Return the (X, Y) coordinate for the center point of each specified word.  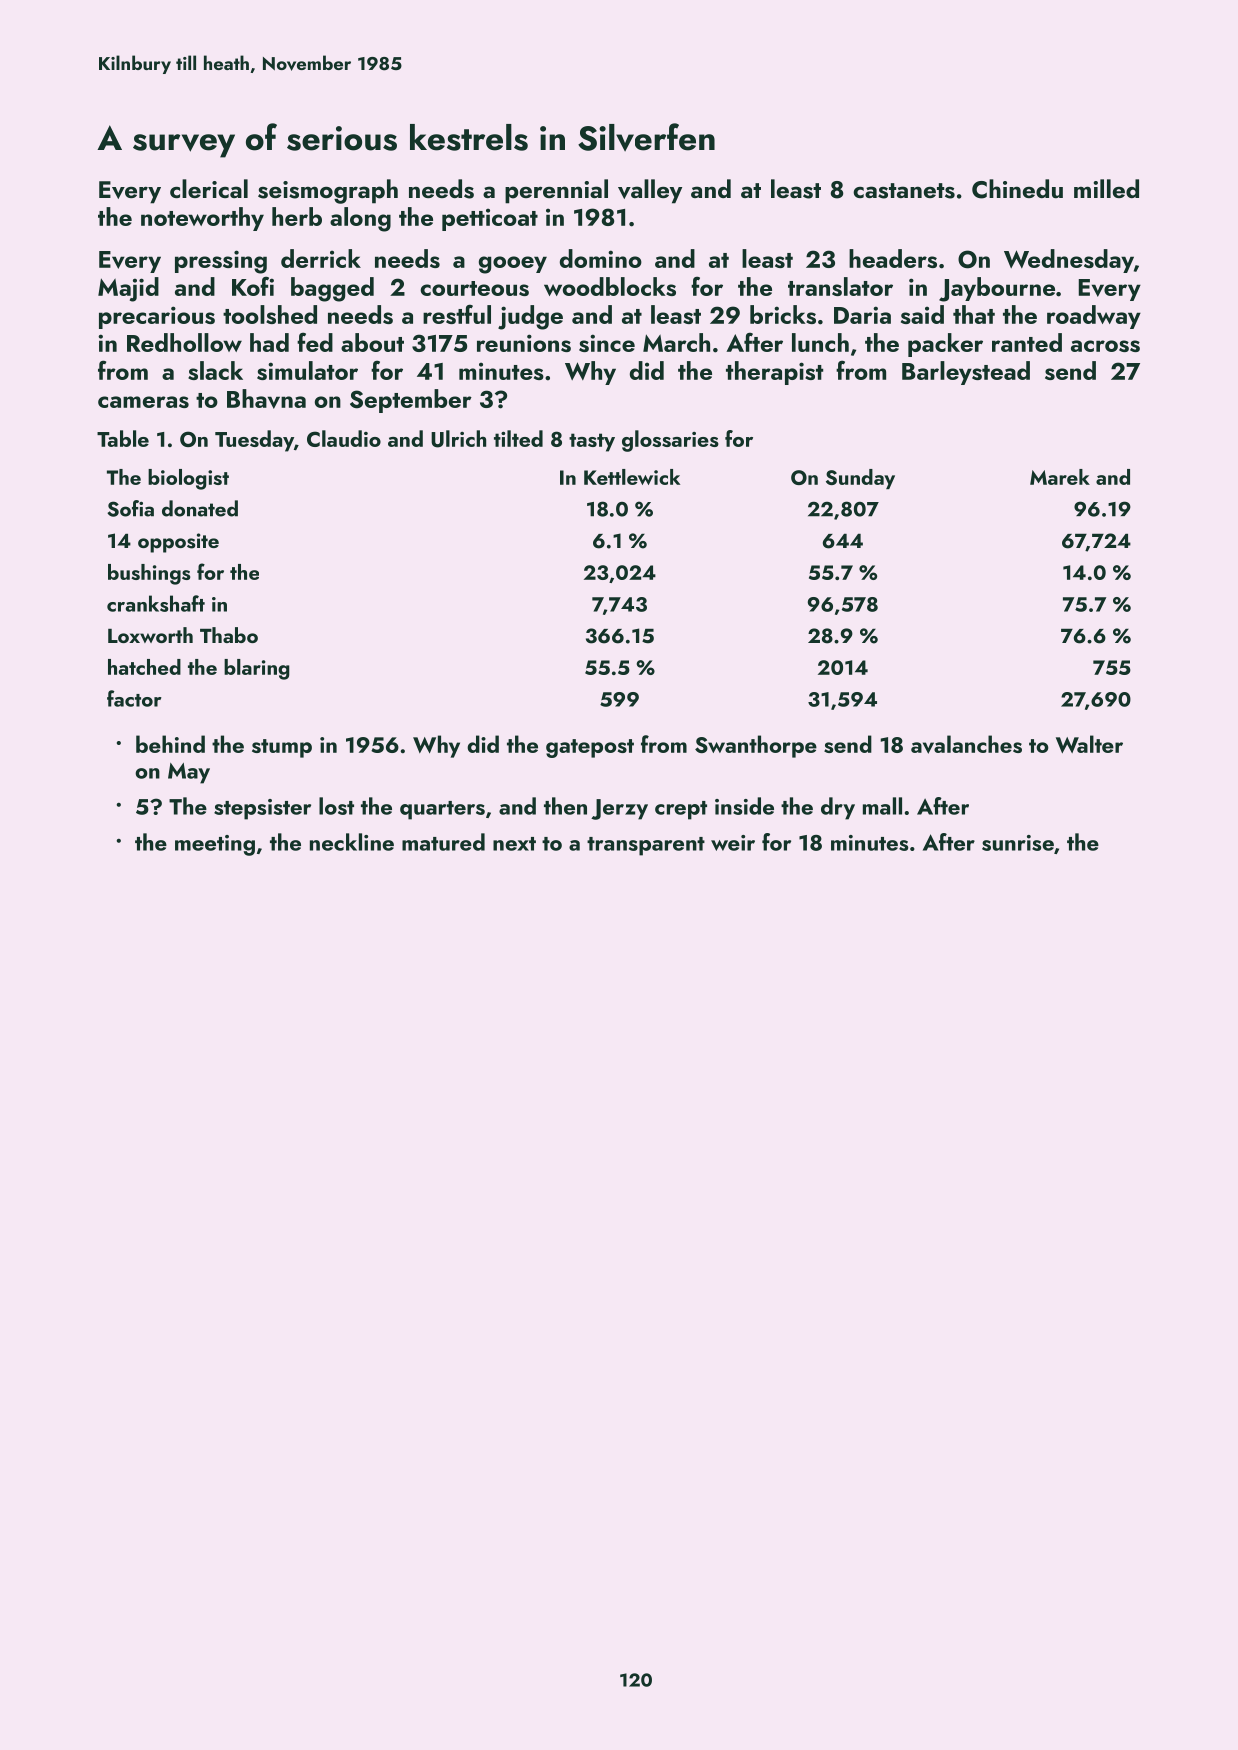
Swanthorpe (756, 746)
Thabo (229, 635)
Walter (1089, 744)
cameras (143, 402)
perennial (556, 191)
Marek (1060, 477)
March (676, 342)
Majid (128, 289)
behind (170, 744)
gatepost (590, 748)
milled (1106, 188)
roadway (1094, 317)
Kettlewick (632, 477)
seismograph (328, 191)
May (189, 773)
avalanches (966, 744)
